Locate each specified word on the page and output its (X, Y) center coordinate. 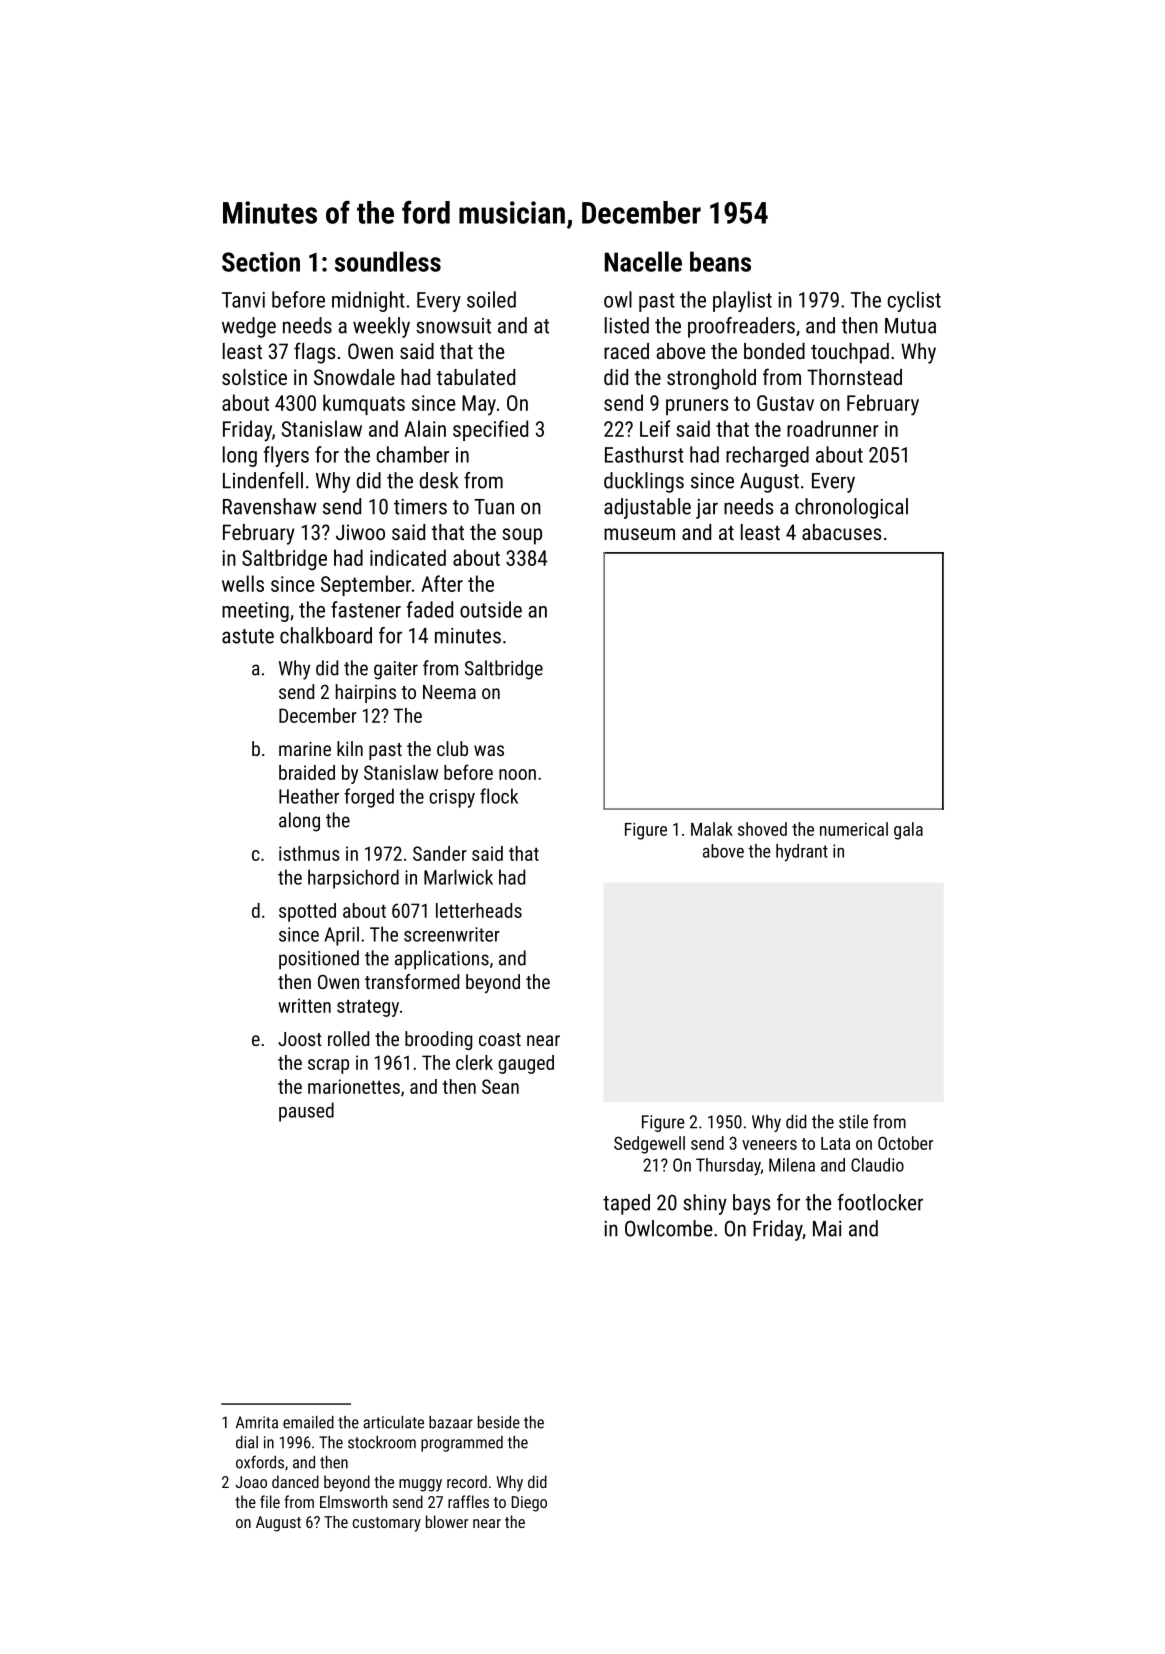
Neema (449, 692)
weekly (381, 327)
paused (306, 1112)
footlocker (880, 1202)
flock (499, 796)
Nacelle (643, 261)
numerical (854, 829)
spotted (307, 912)
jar (707, 509)
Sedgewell (649, 1145)
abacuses (841, 532)
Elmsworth (353, 1501)
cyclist (914, 301)
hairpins (366, 693)
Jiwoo (360, 532)
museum (639, 534)
